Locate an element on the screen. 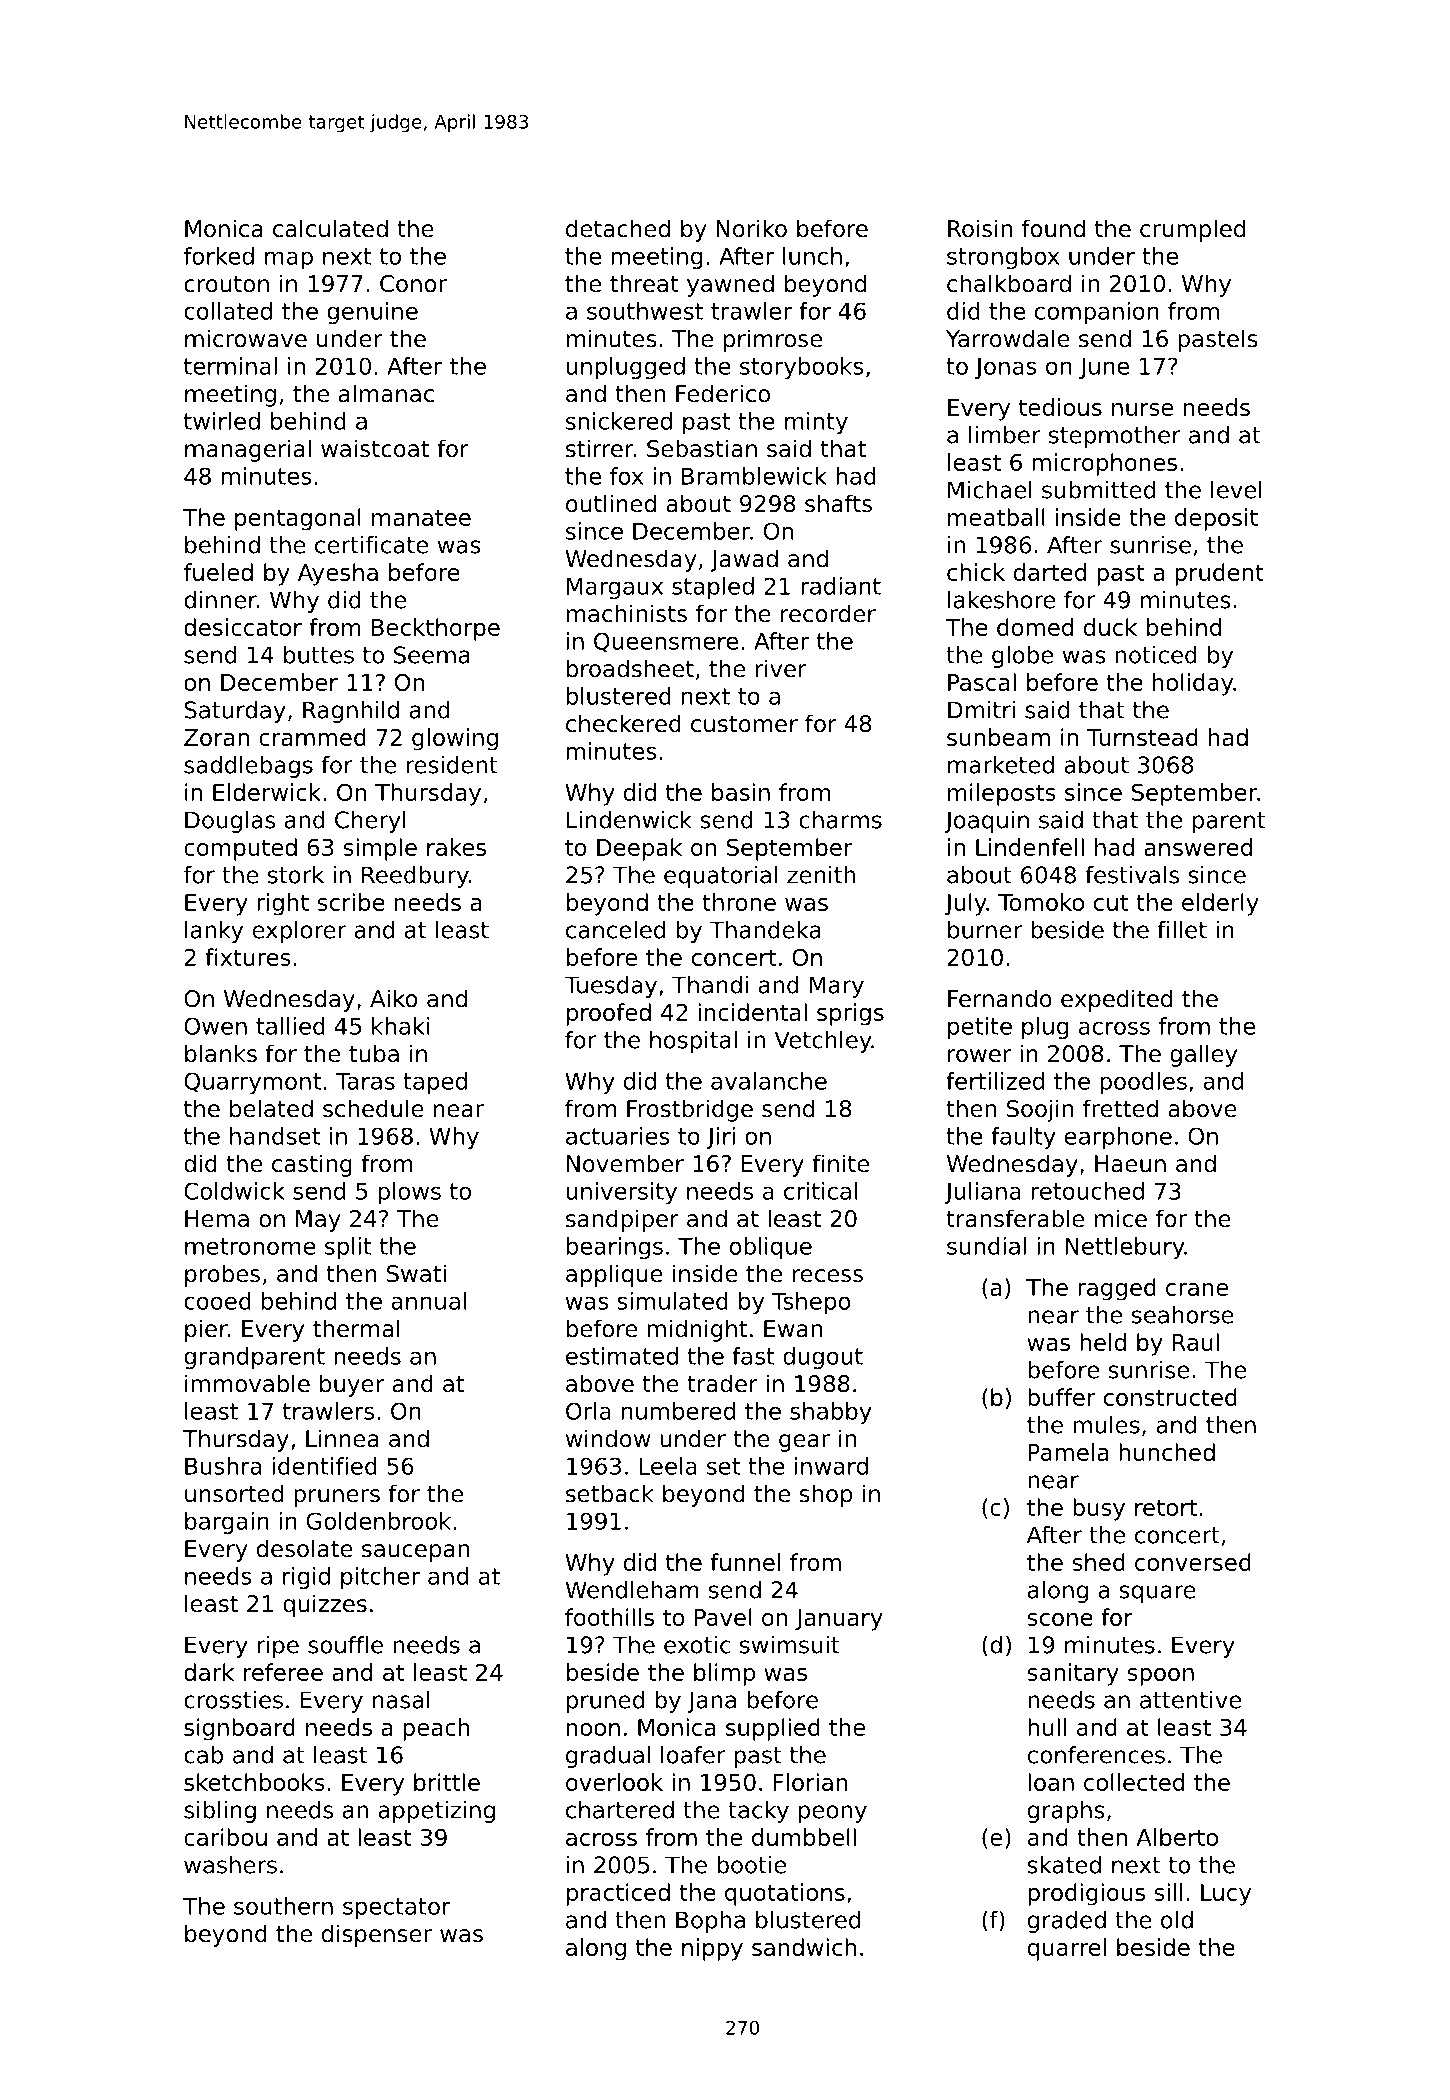  holiday is located at coordinates (1193, 684).
